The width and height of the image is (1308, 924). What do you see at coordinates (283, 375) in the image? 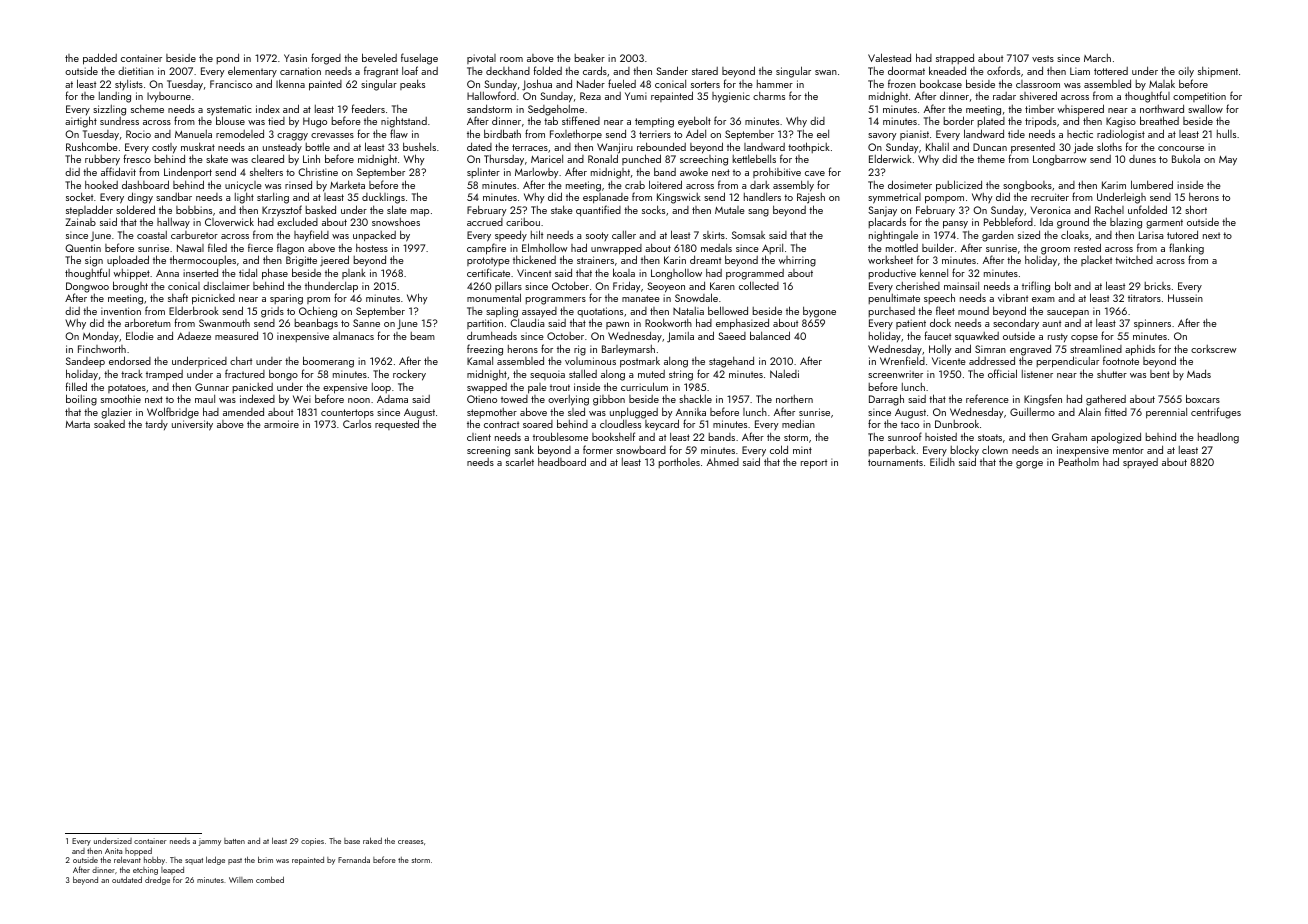
I see `bongo` at bounding box center [283, 375].
